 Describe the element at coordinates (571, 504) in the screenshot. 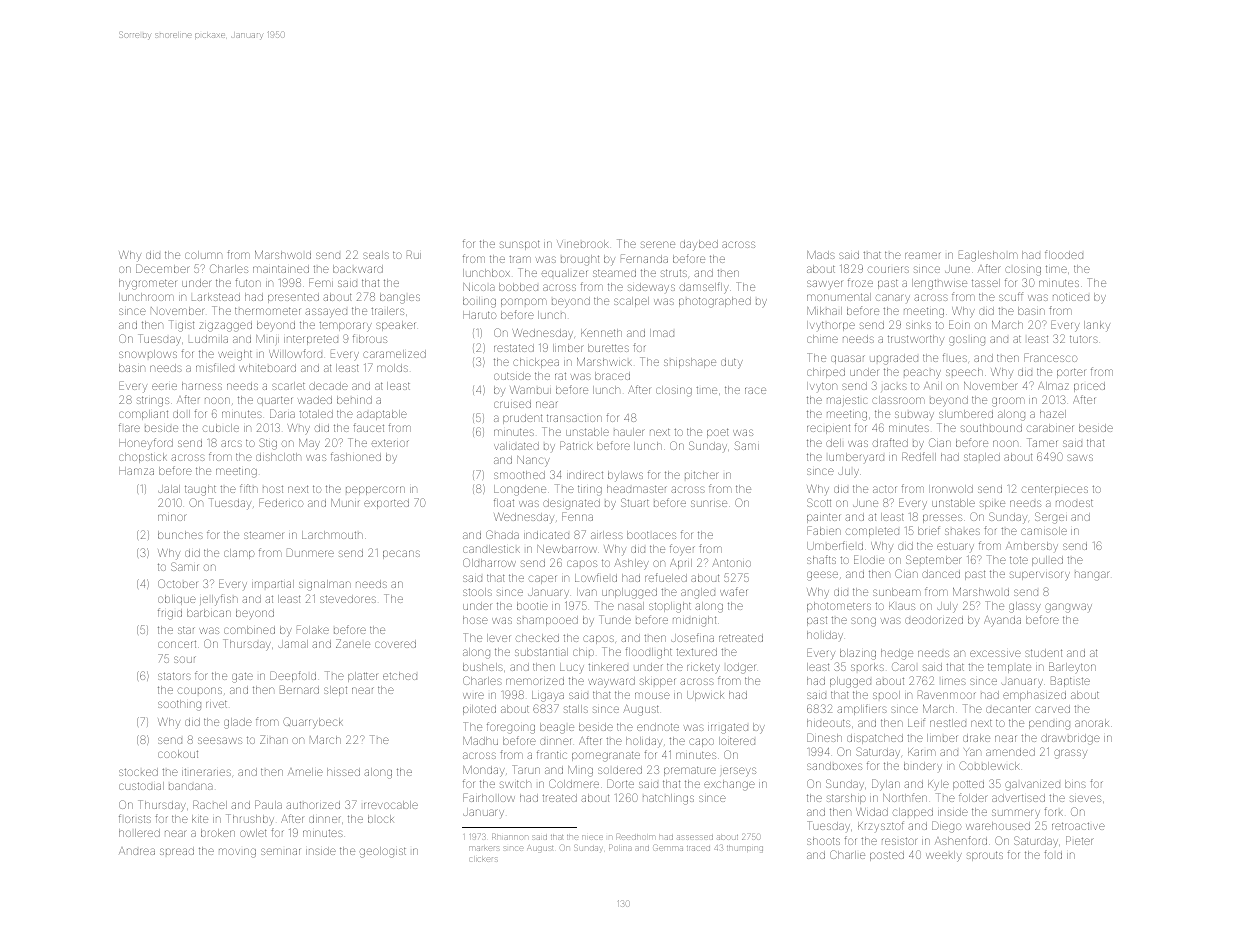

I see `designated` at that location.
